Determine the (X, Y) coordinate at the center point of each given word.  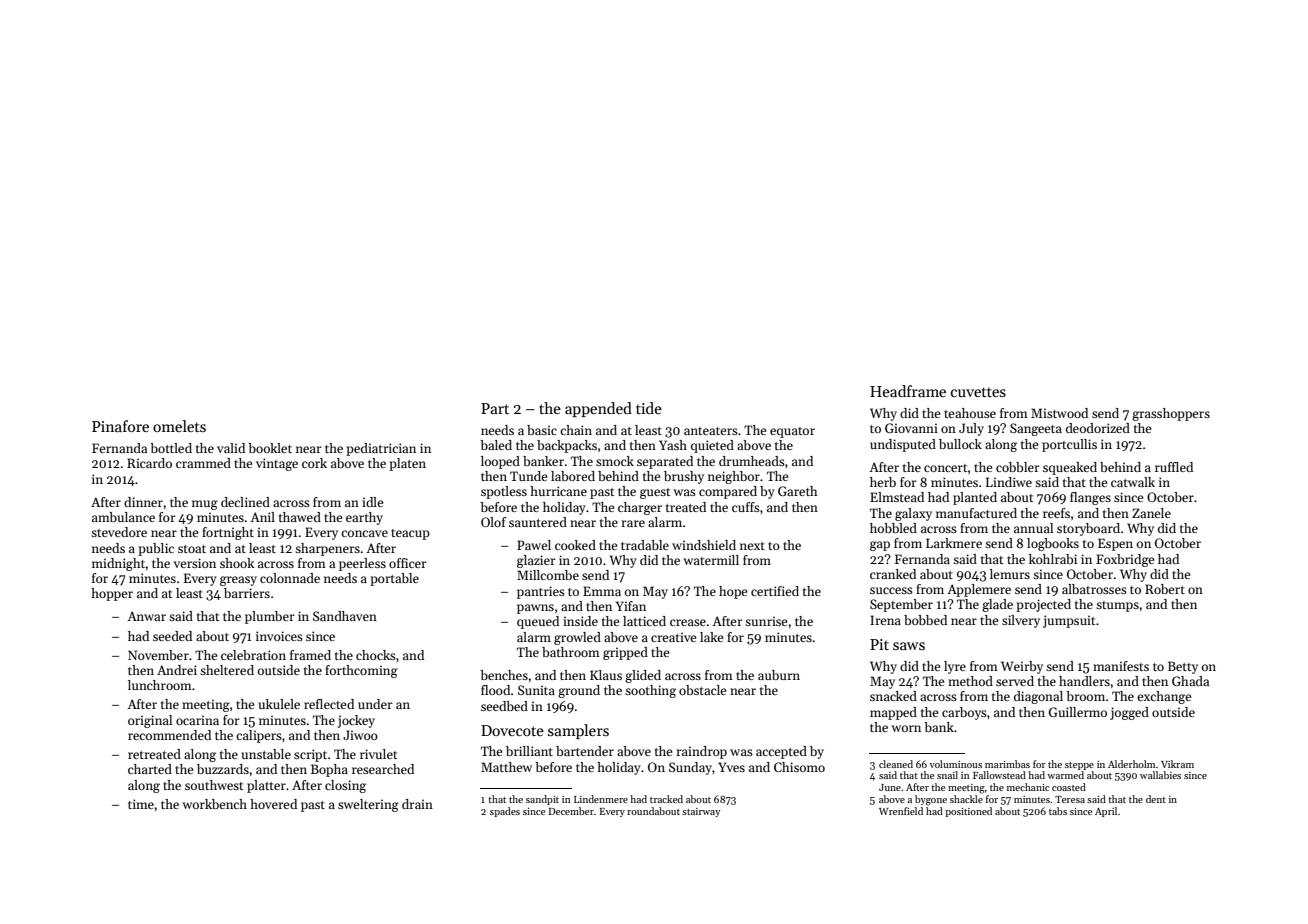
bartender (585, 751)
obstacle (703, 690)
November (158, 655)
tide (649, 408)
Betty (1183, 667)
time (141, 804)
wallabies (1160, 775)
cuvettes (978, 392)
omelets (179, 426)
